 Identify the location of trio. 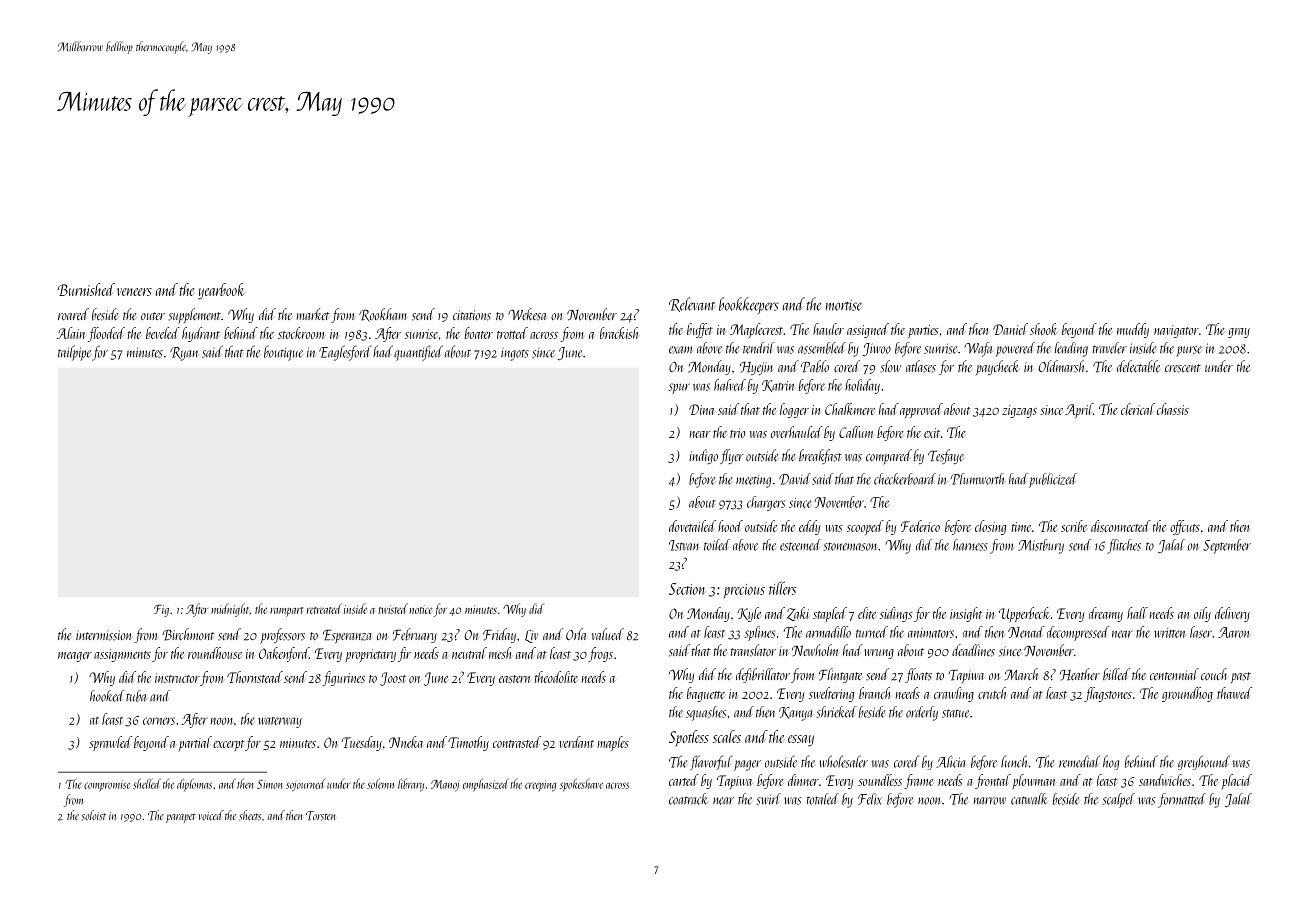
(738, 433).
